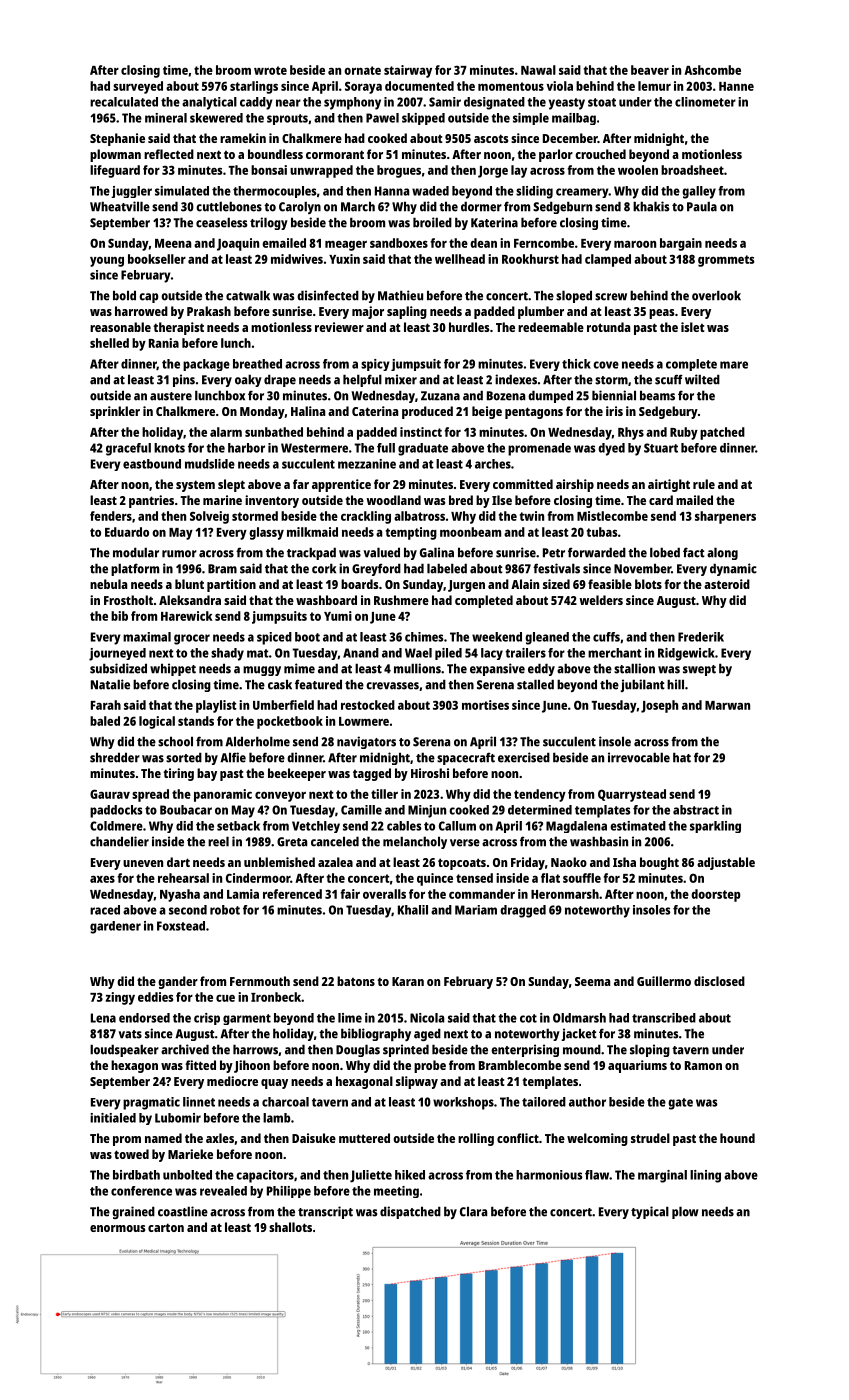 This screenshot has width=849, height=1400. Describe the element at coordinates (525, 584) in the screenshot. I see `Alain` at that location.
